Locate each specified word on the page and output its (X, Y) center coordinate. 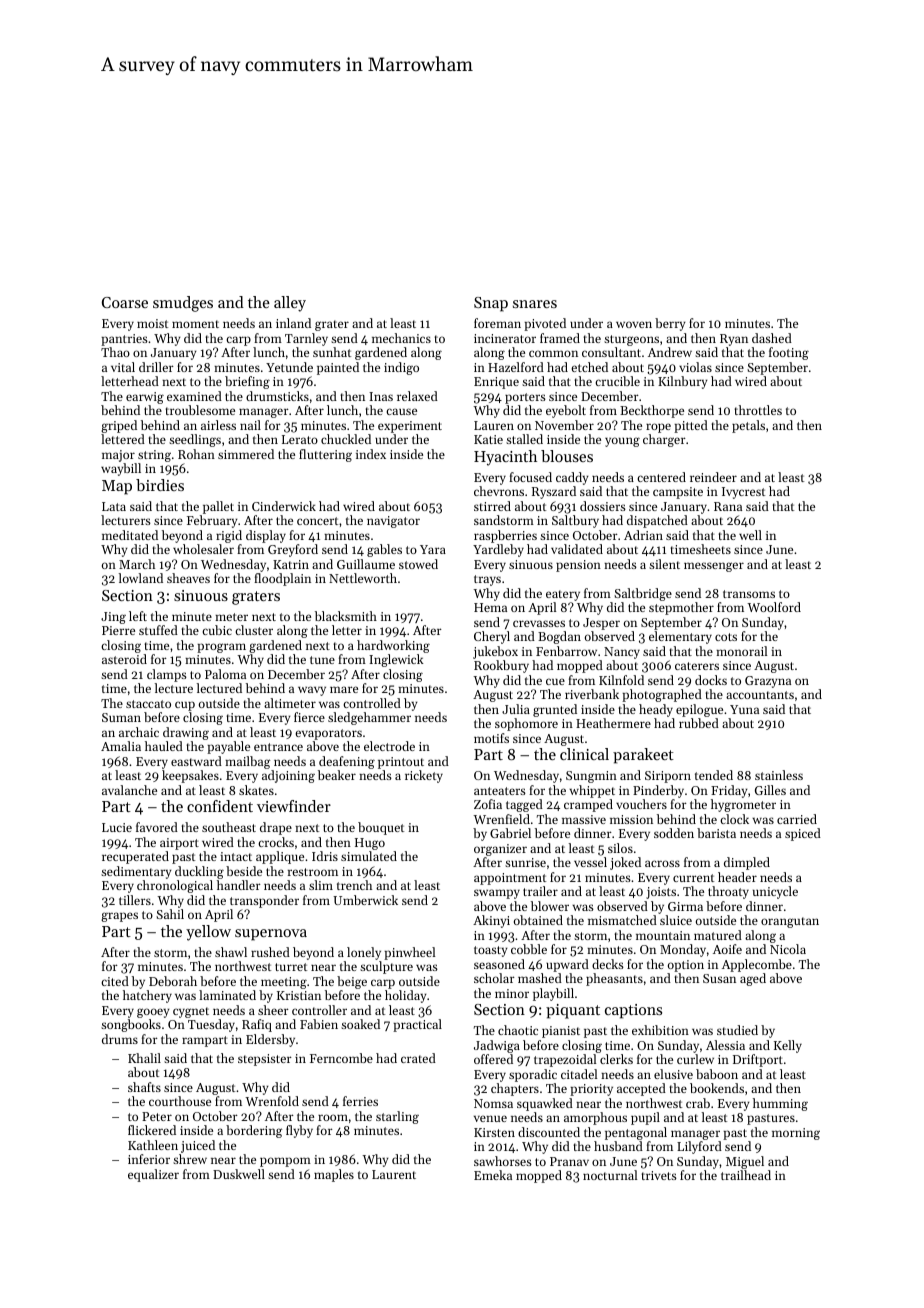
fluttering (325, 455)
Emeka (493, 1175)
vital (123, 367)
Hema (490, 607)
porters (525, 398)
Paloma (225, 674)
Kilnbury (683, 382)
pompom (285, 1162)
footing (789, 353)
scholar (494, 978)
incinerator (505, 338)
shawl (231, 952)
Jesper (601, 624)
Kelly (788, 1046)
